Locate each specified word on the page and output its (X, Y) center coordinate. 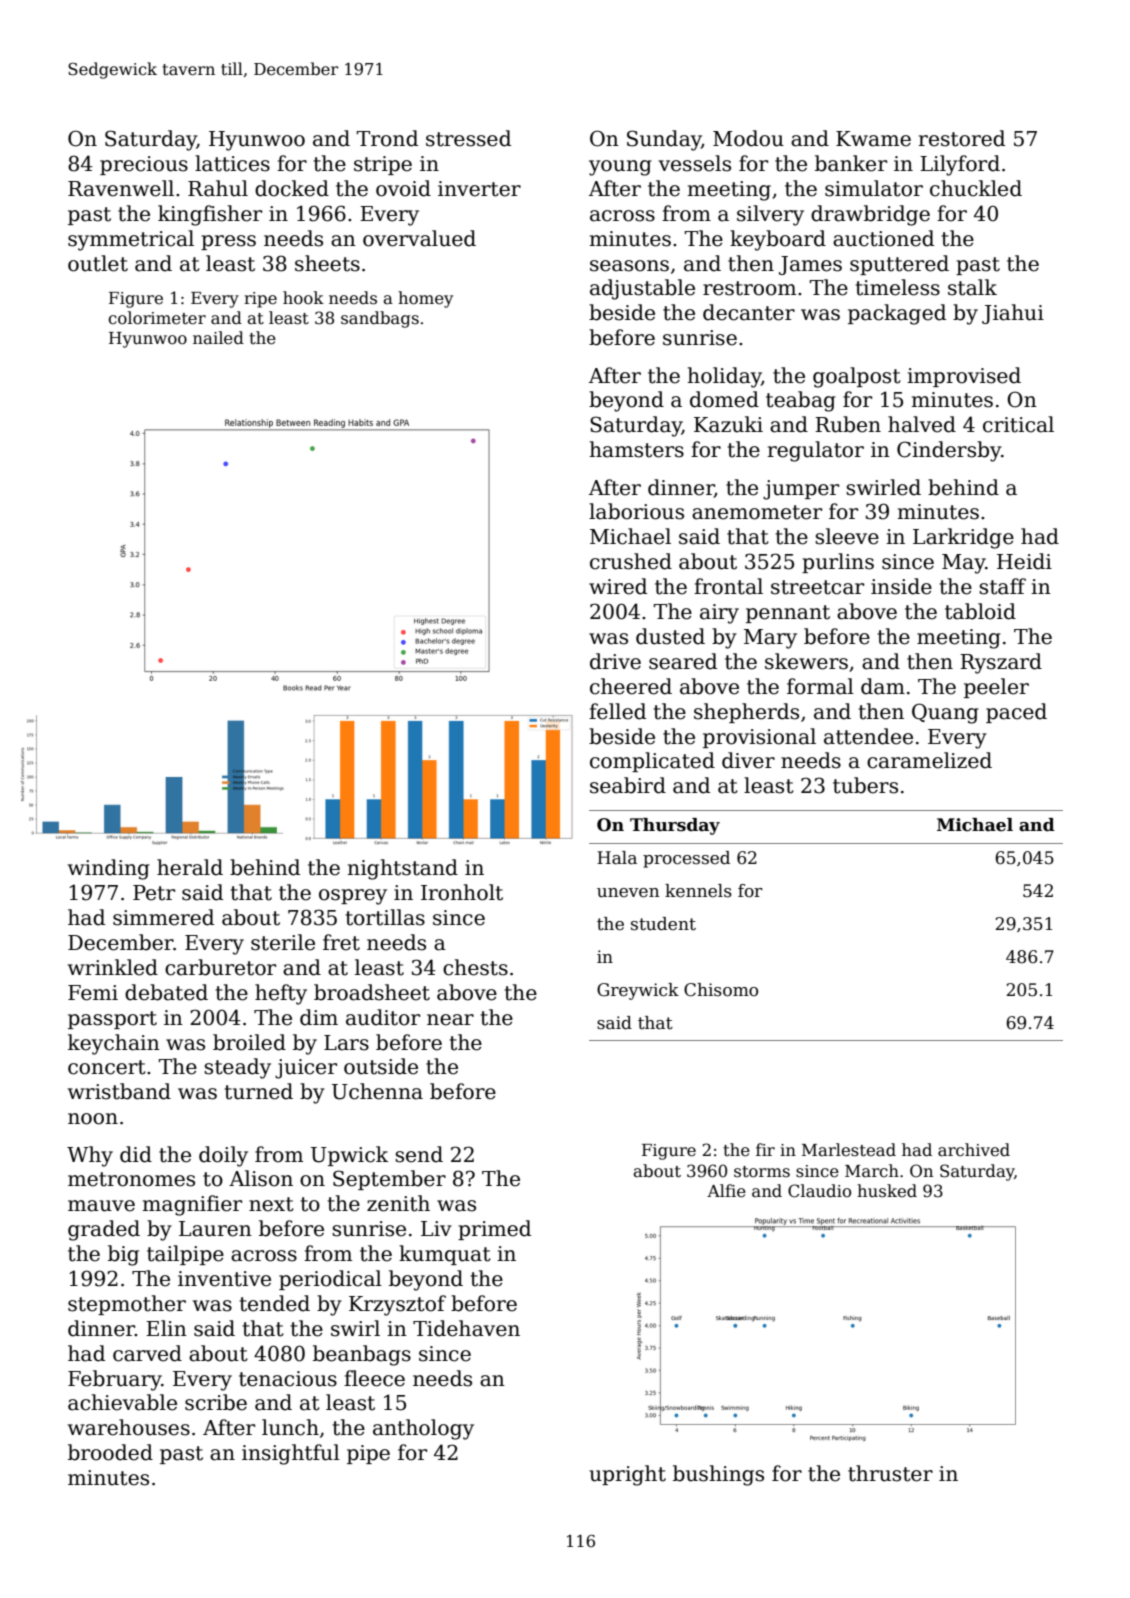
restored (962, 138)
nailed (218, 338)
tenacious (288, 1379)
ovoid (403, 188)
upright (627, 1475)
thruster (890, 1473)
